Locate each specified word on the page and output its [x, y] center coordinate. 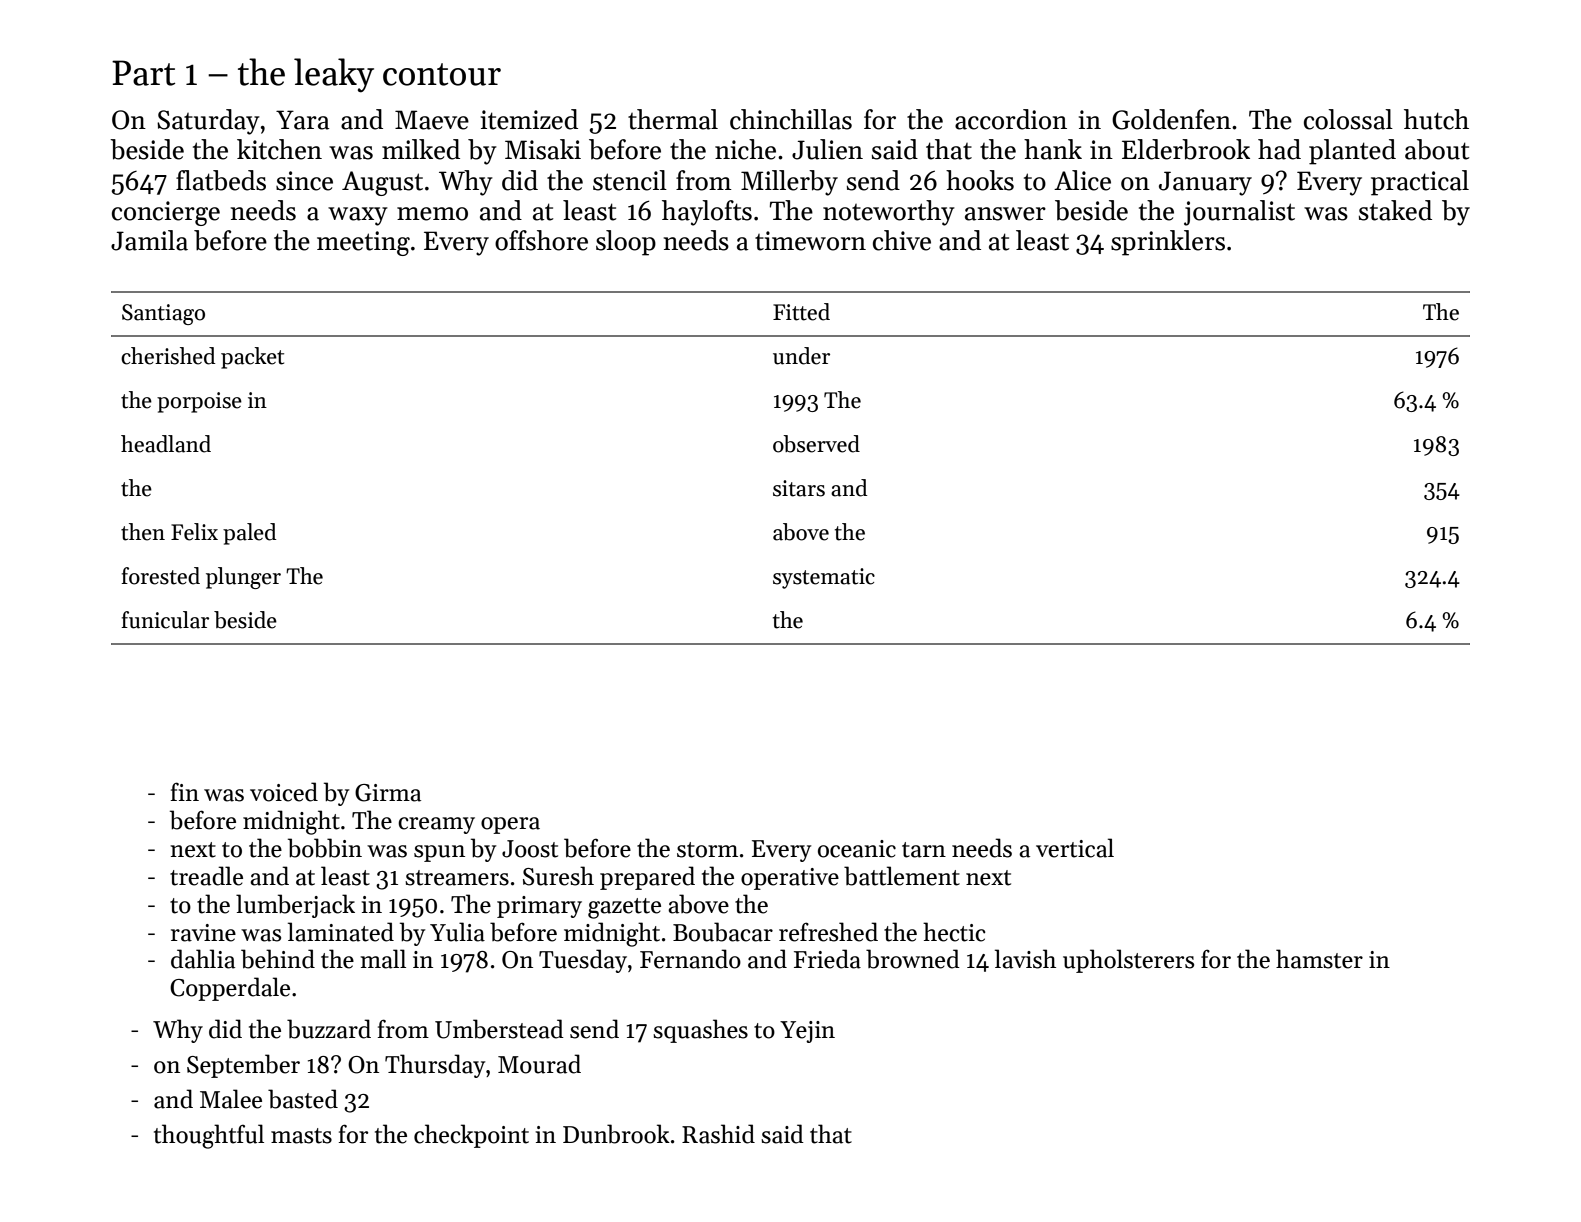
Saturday [208, 122]
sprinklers [1168, 243]
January [1205, 183]
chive [902, 240]
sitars [799, 488]
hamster [1319, 959]
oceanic [857, 849]
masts [301, 1136]
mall [383, 959]
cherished [168, 356]
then [143, 532]
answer [1005, 214]
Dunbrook [616, 1134]
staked [1395, 210]
